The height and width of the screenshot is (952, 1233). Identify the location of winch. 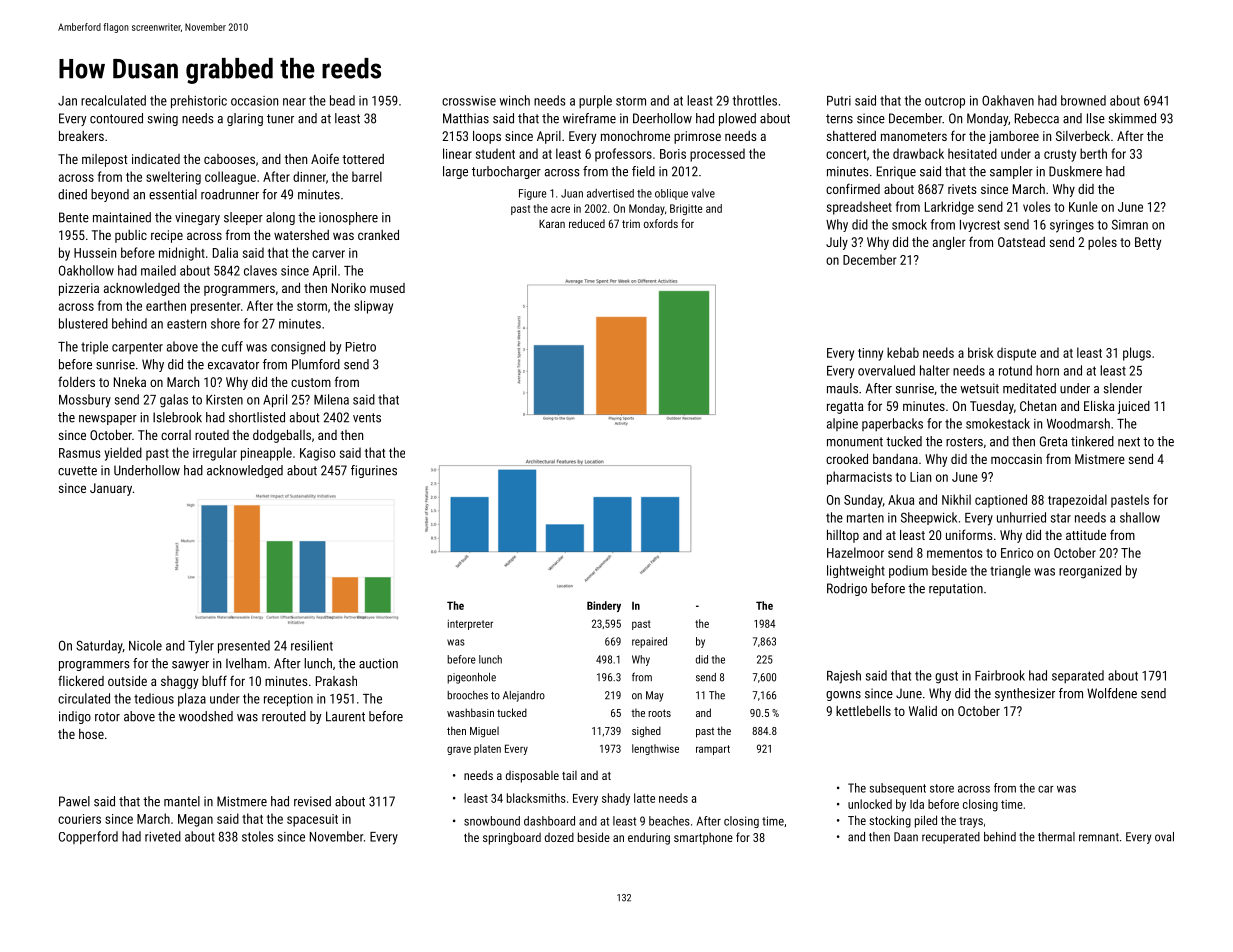
(515, 100).
